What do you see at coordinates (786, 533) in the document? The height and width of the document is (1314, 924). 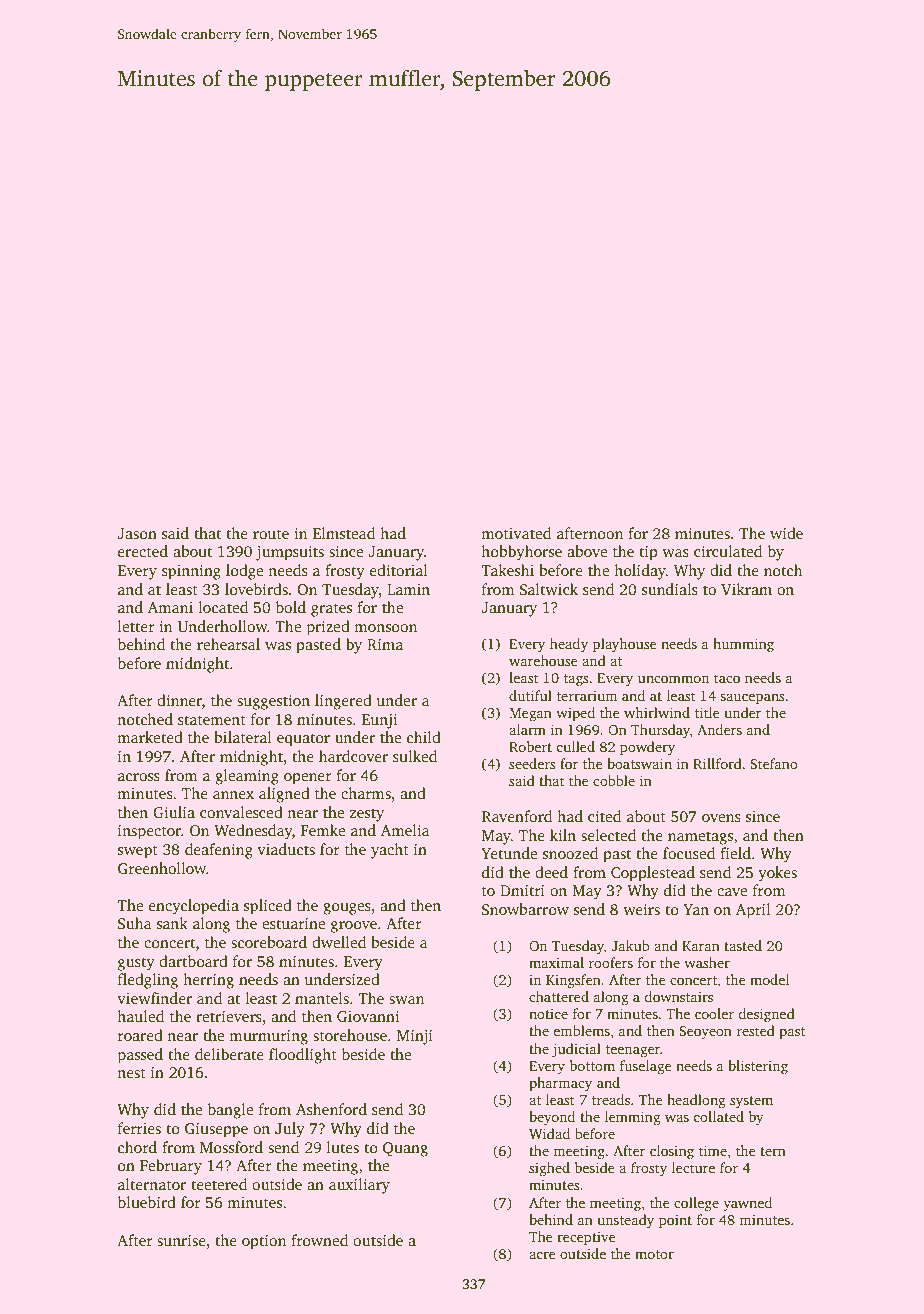 I see `wide` at bounding box center [786, 533].
